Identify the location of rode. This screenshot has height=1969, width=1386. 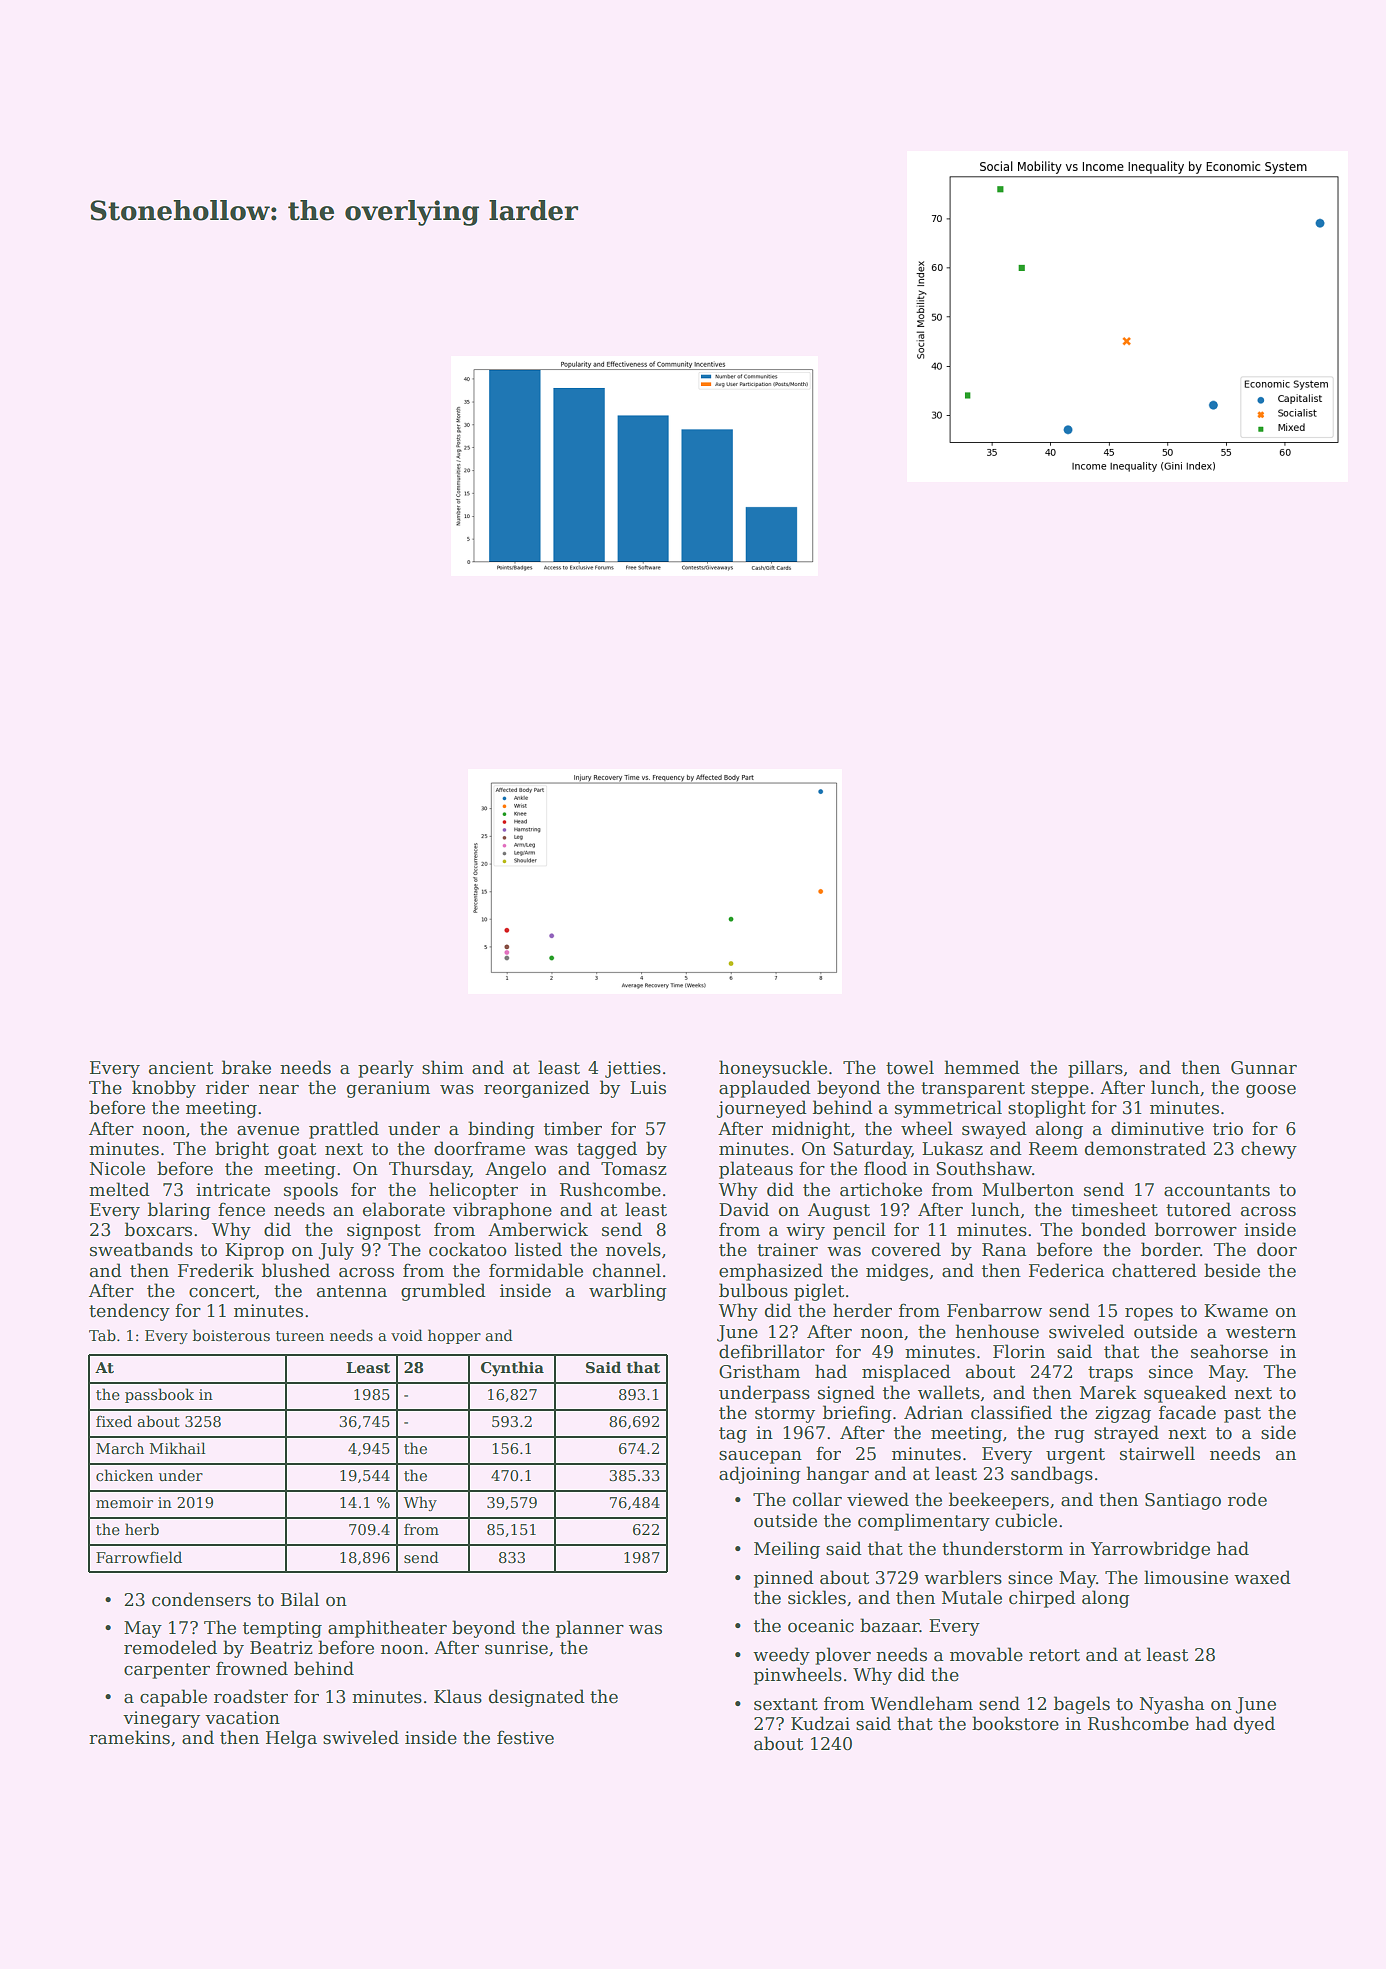
(1247, 1499).
